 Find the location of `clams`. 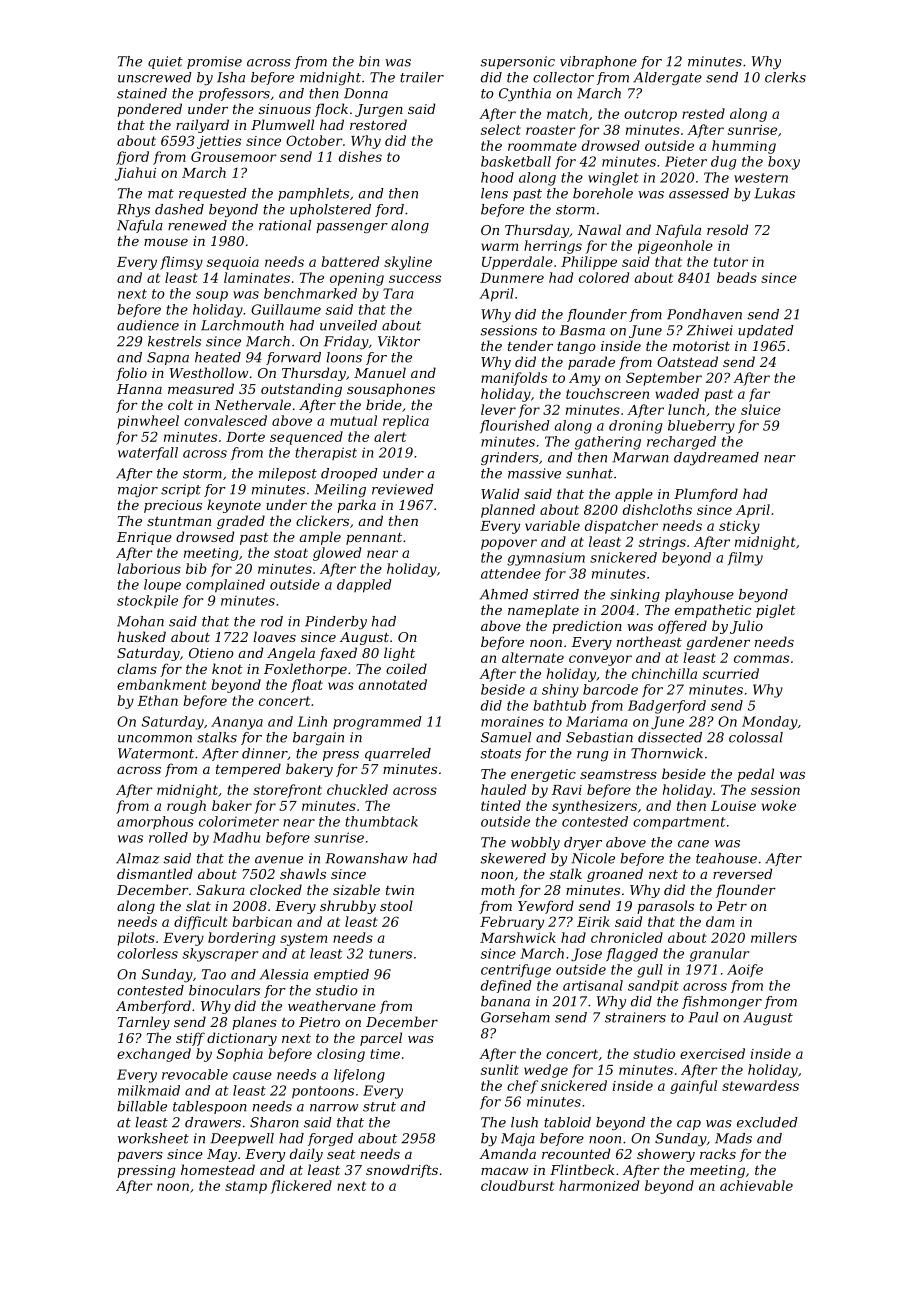

clams is located at coordinates (137, 668).
